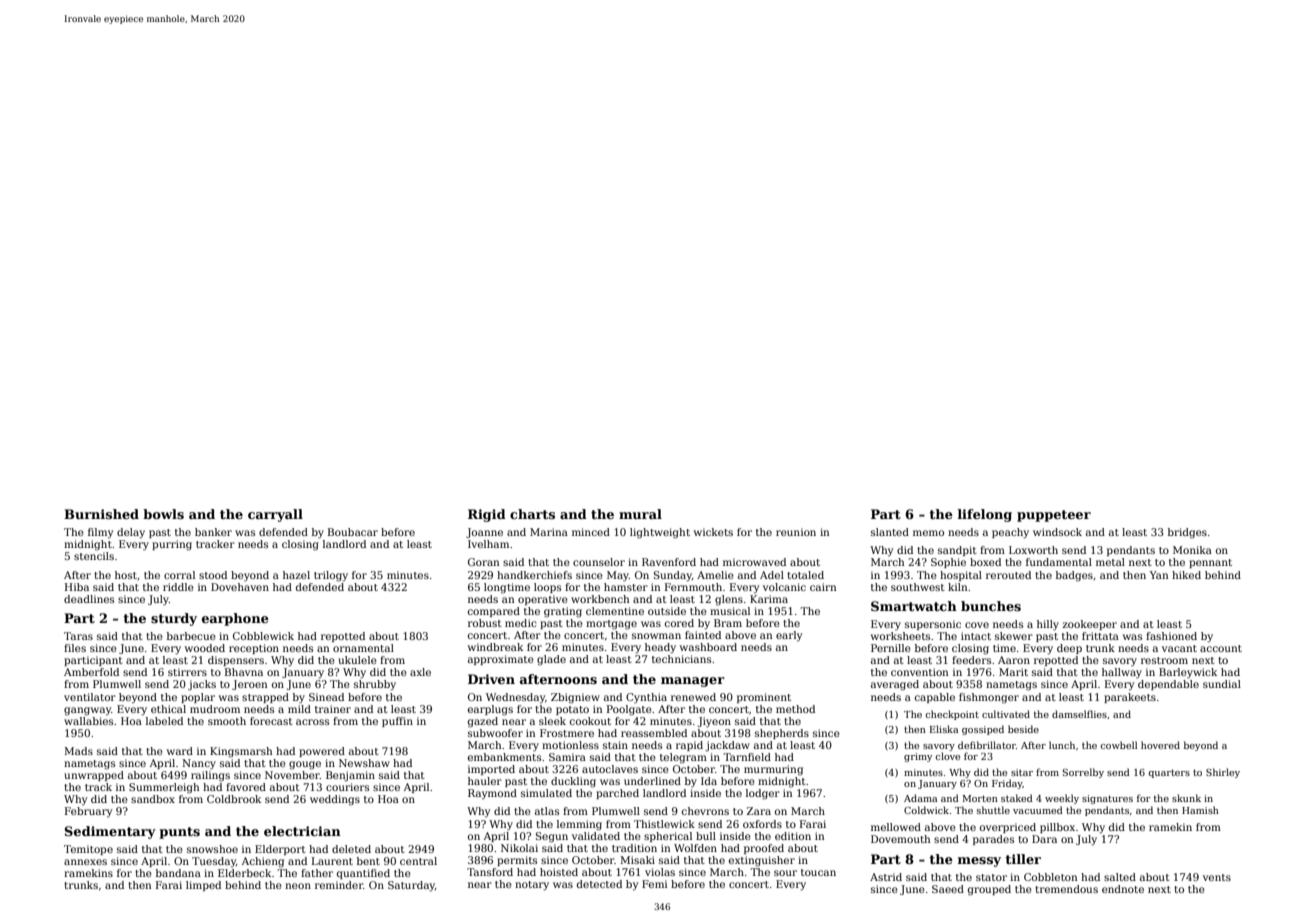 This document has width=1308, height=924. What do you see at coordinates (235, 619) in the document?
I see `earphone` at bounding box center [235, 619].
